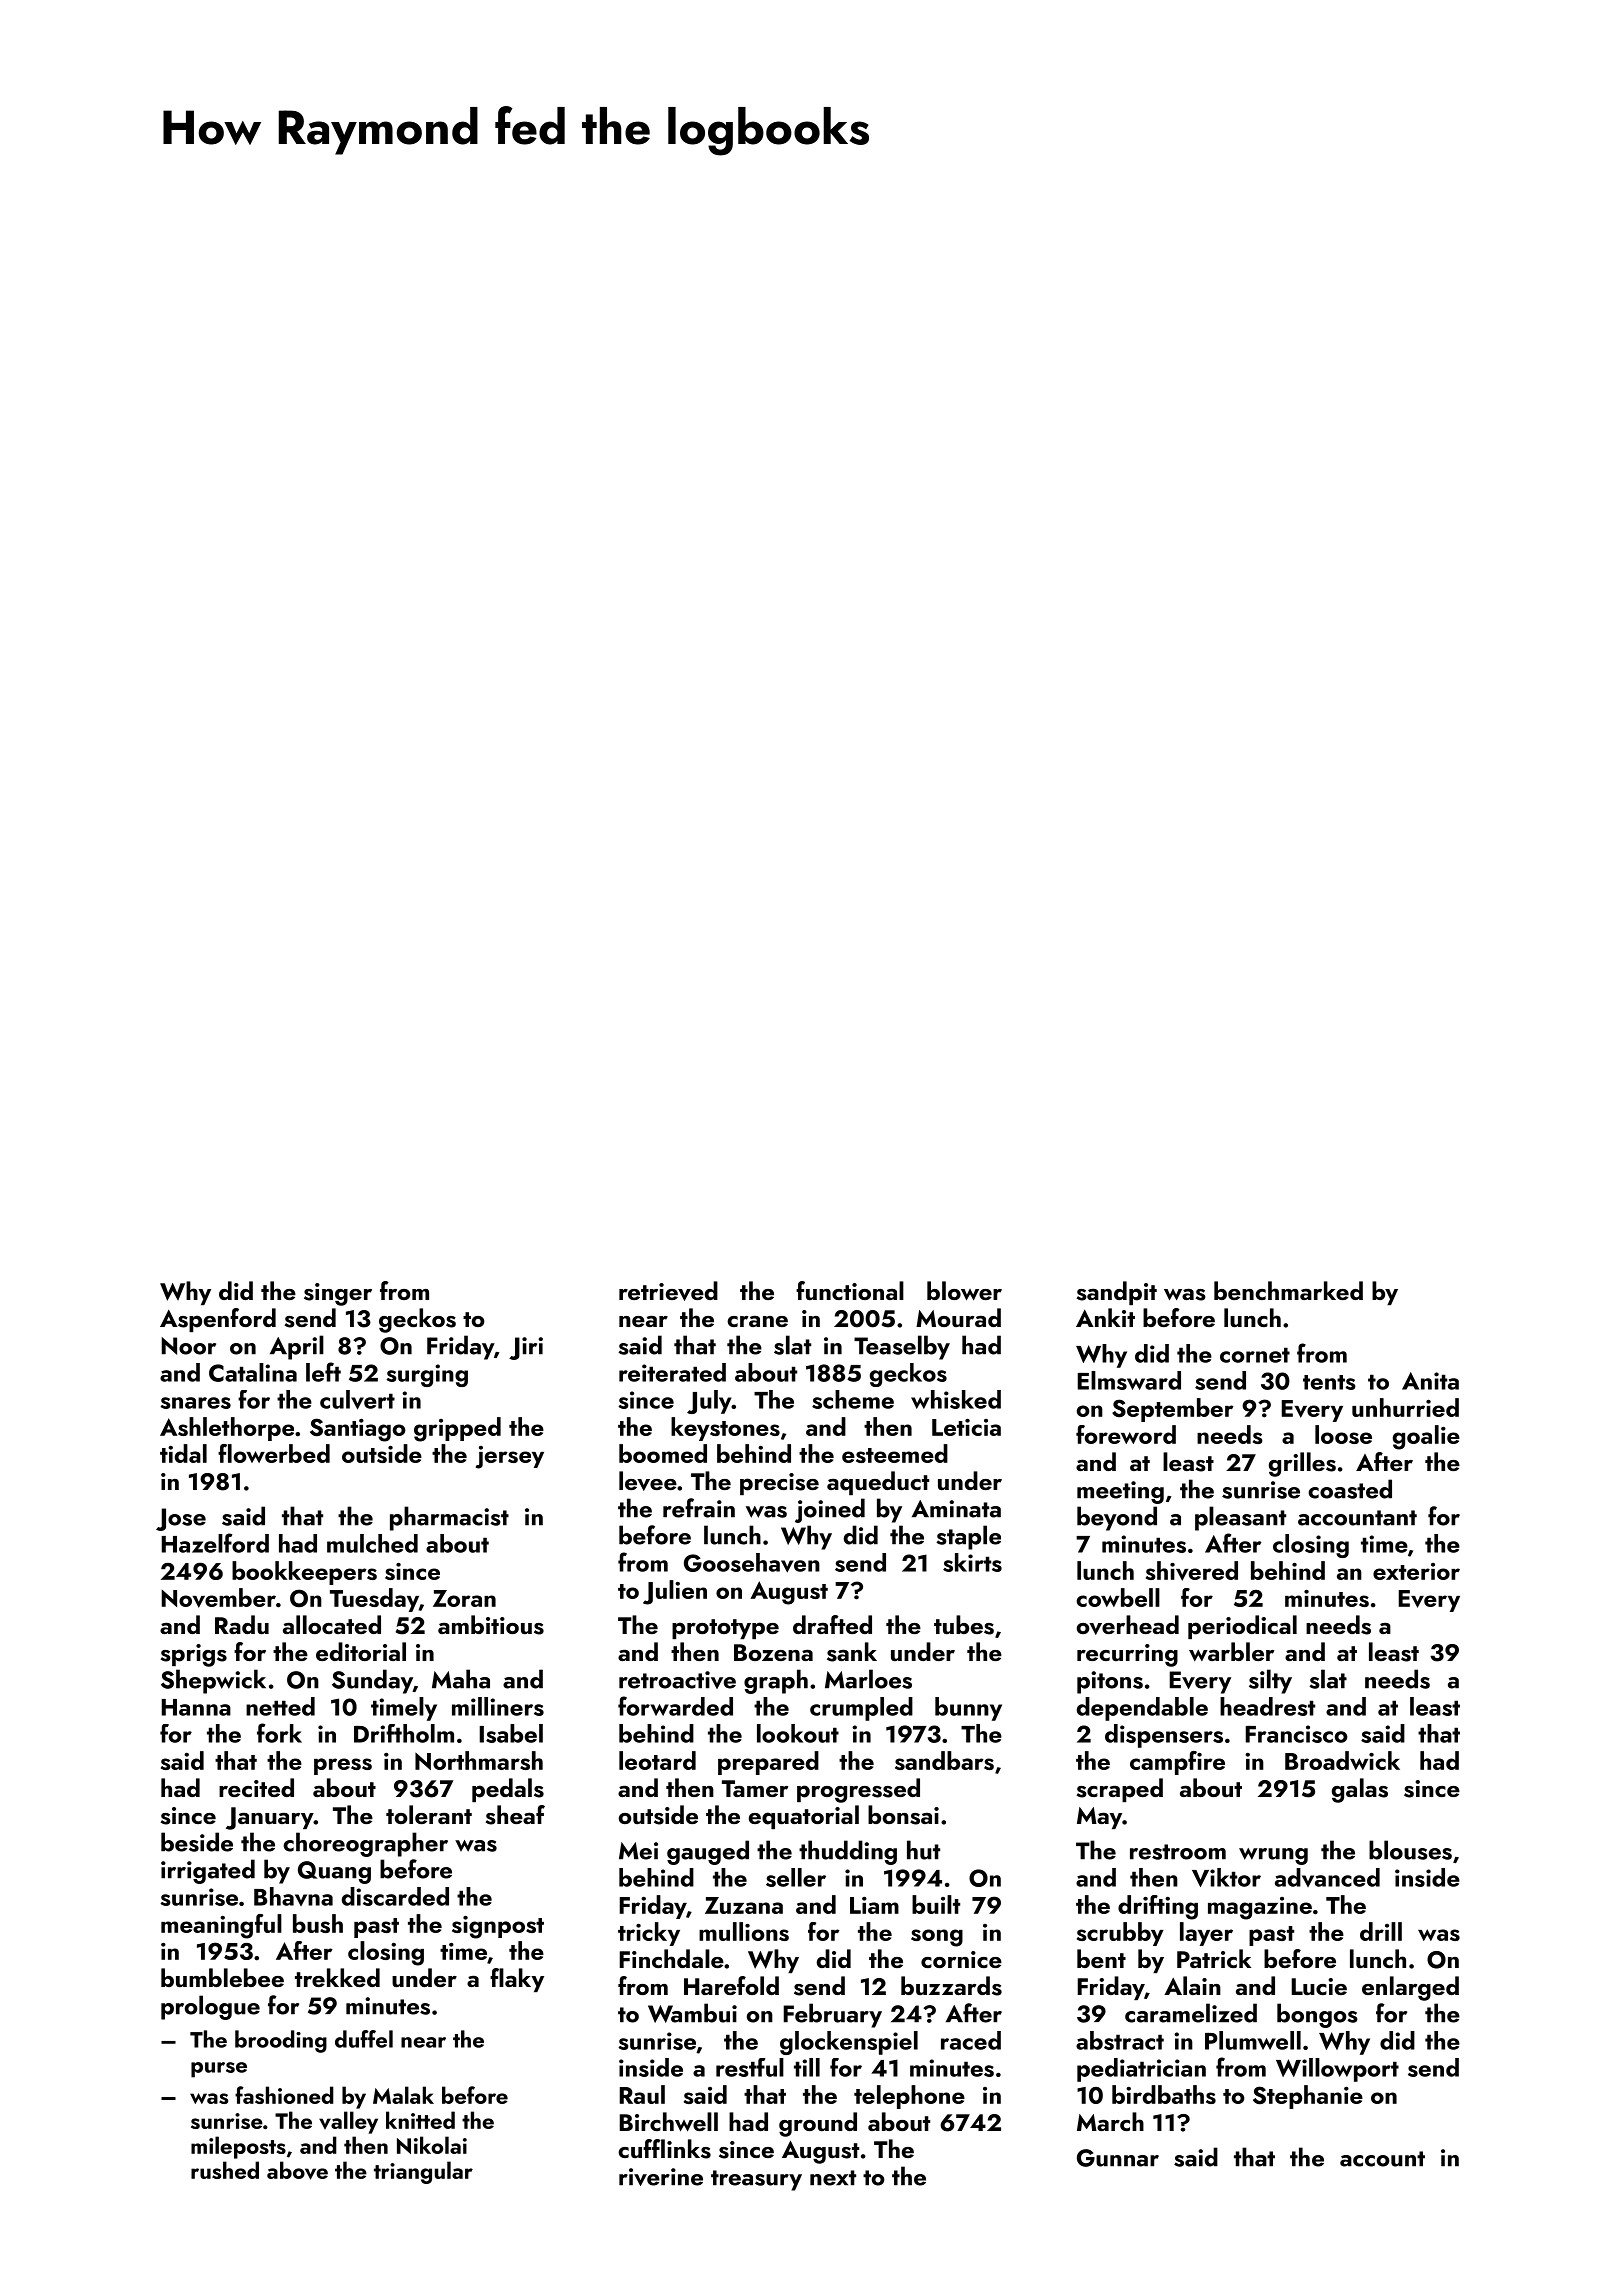  I want to click on trekked, so click(337, 1977).
